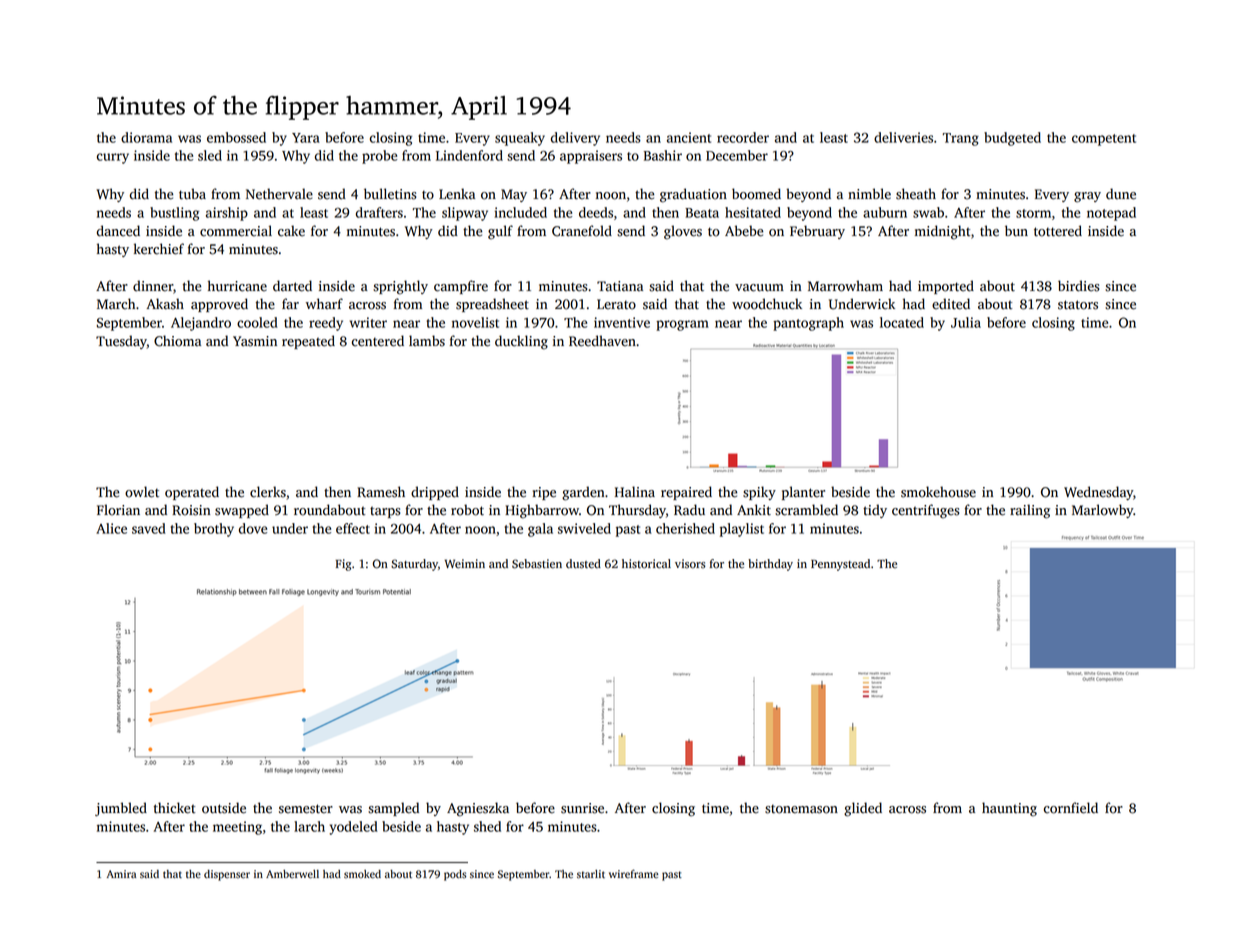 This page has width=1233, height=952. What do you see at coordinates (142, 492) in the page?
I see `owlet` at bounding box center [142, 492].
